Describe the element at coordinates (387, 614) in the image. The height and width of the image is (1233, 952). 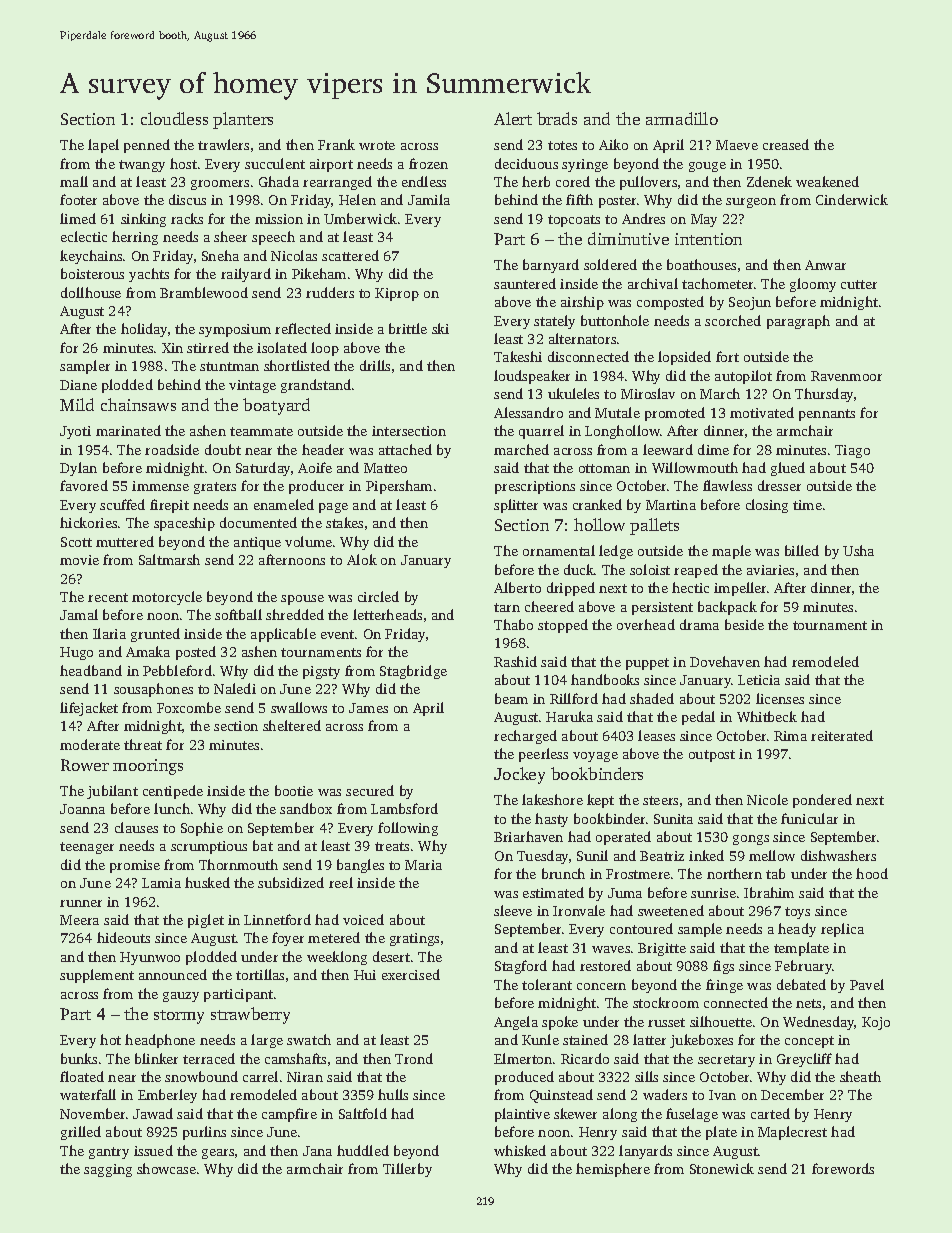
I see `letterheads` at that location.
